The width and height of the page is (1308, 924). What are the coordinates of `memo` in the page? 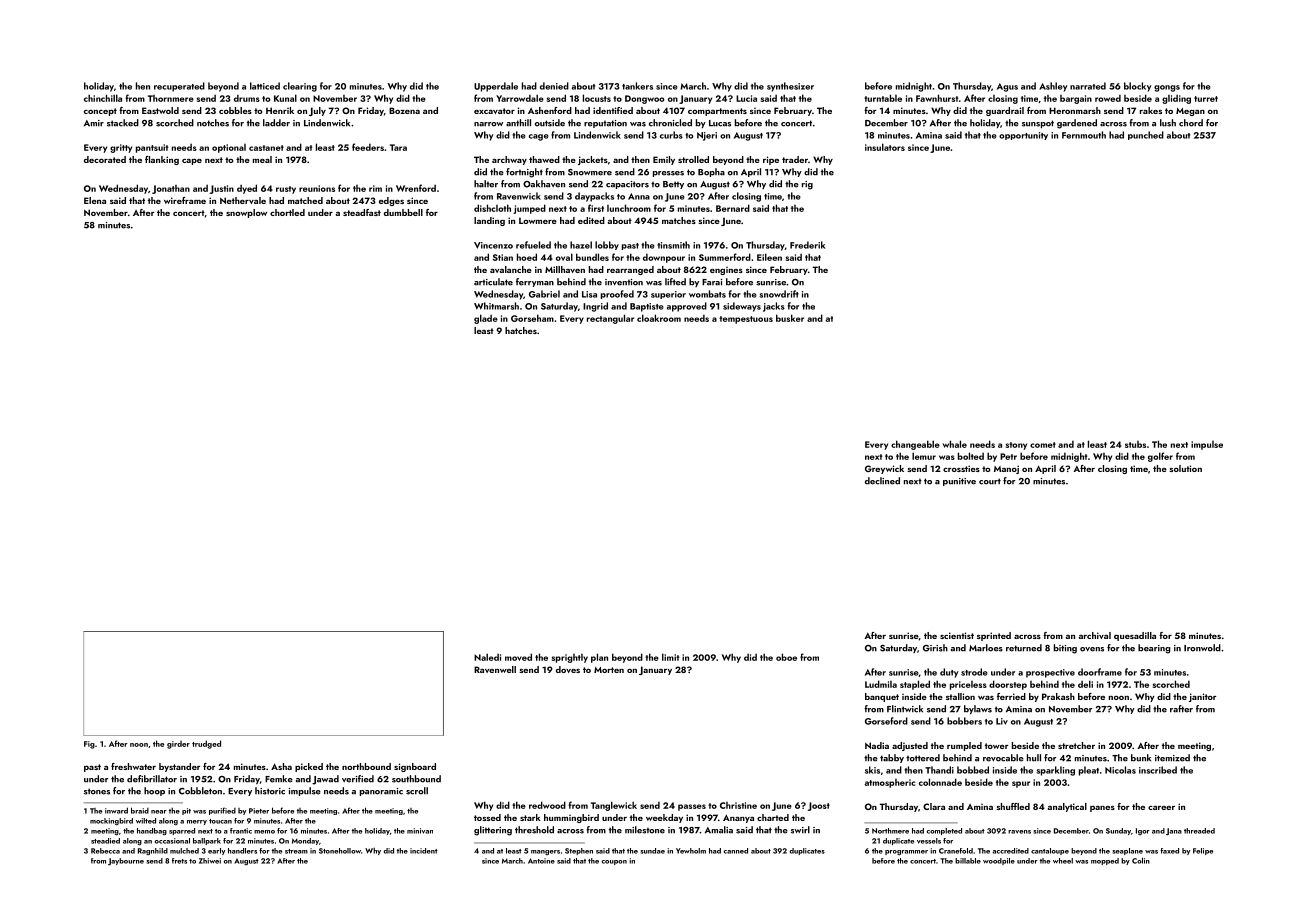 It's located at (264, 832).
